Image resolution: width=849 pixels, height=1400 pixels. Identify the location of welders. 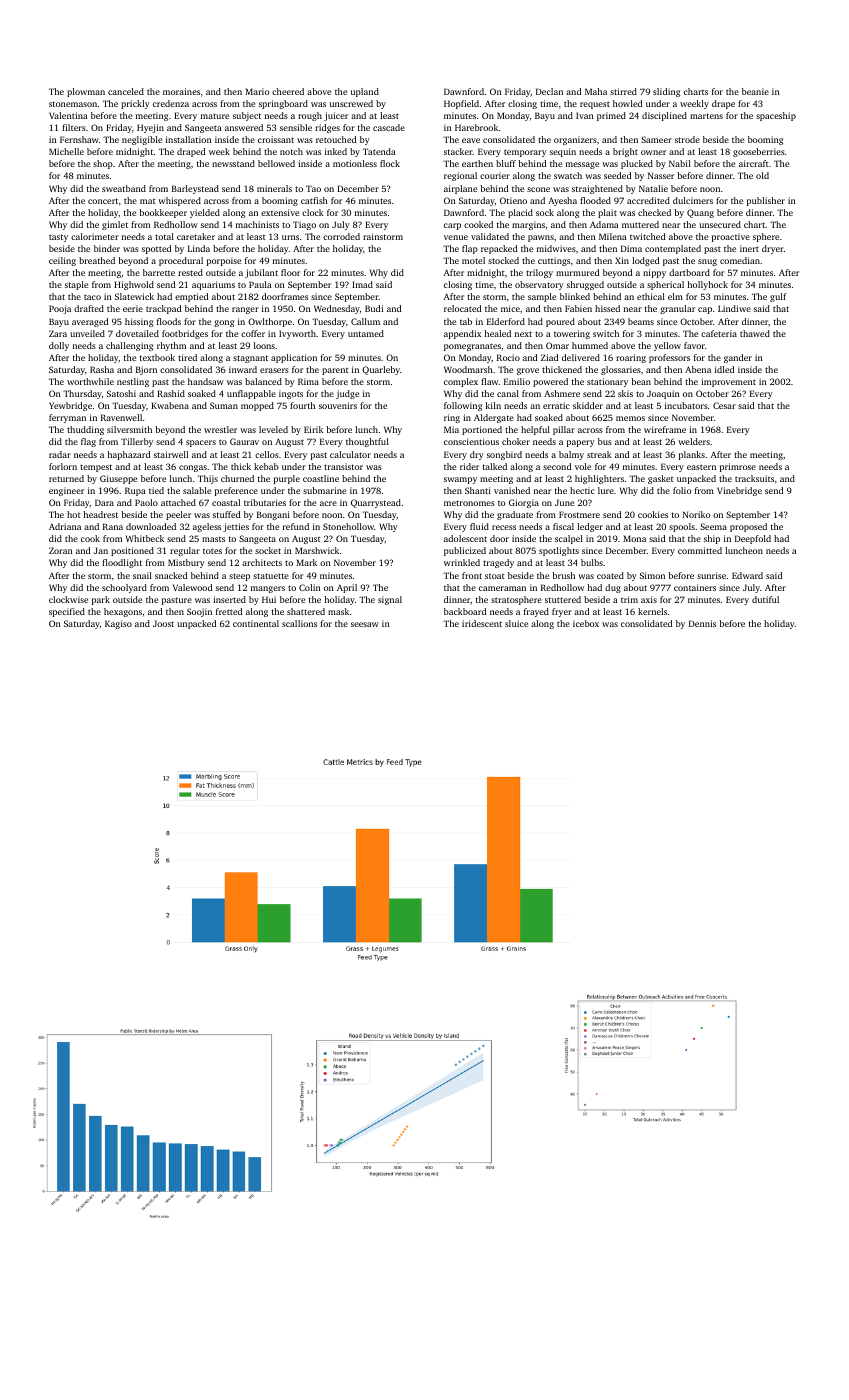
(694, 441).
